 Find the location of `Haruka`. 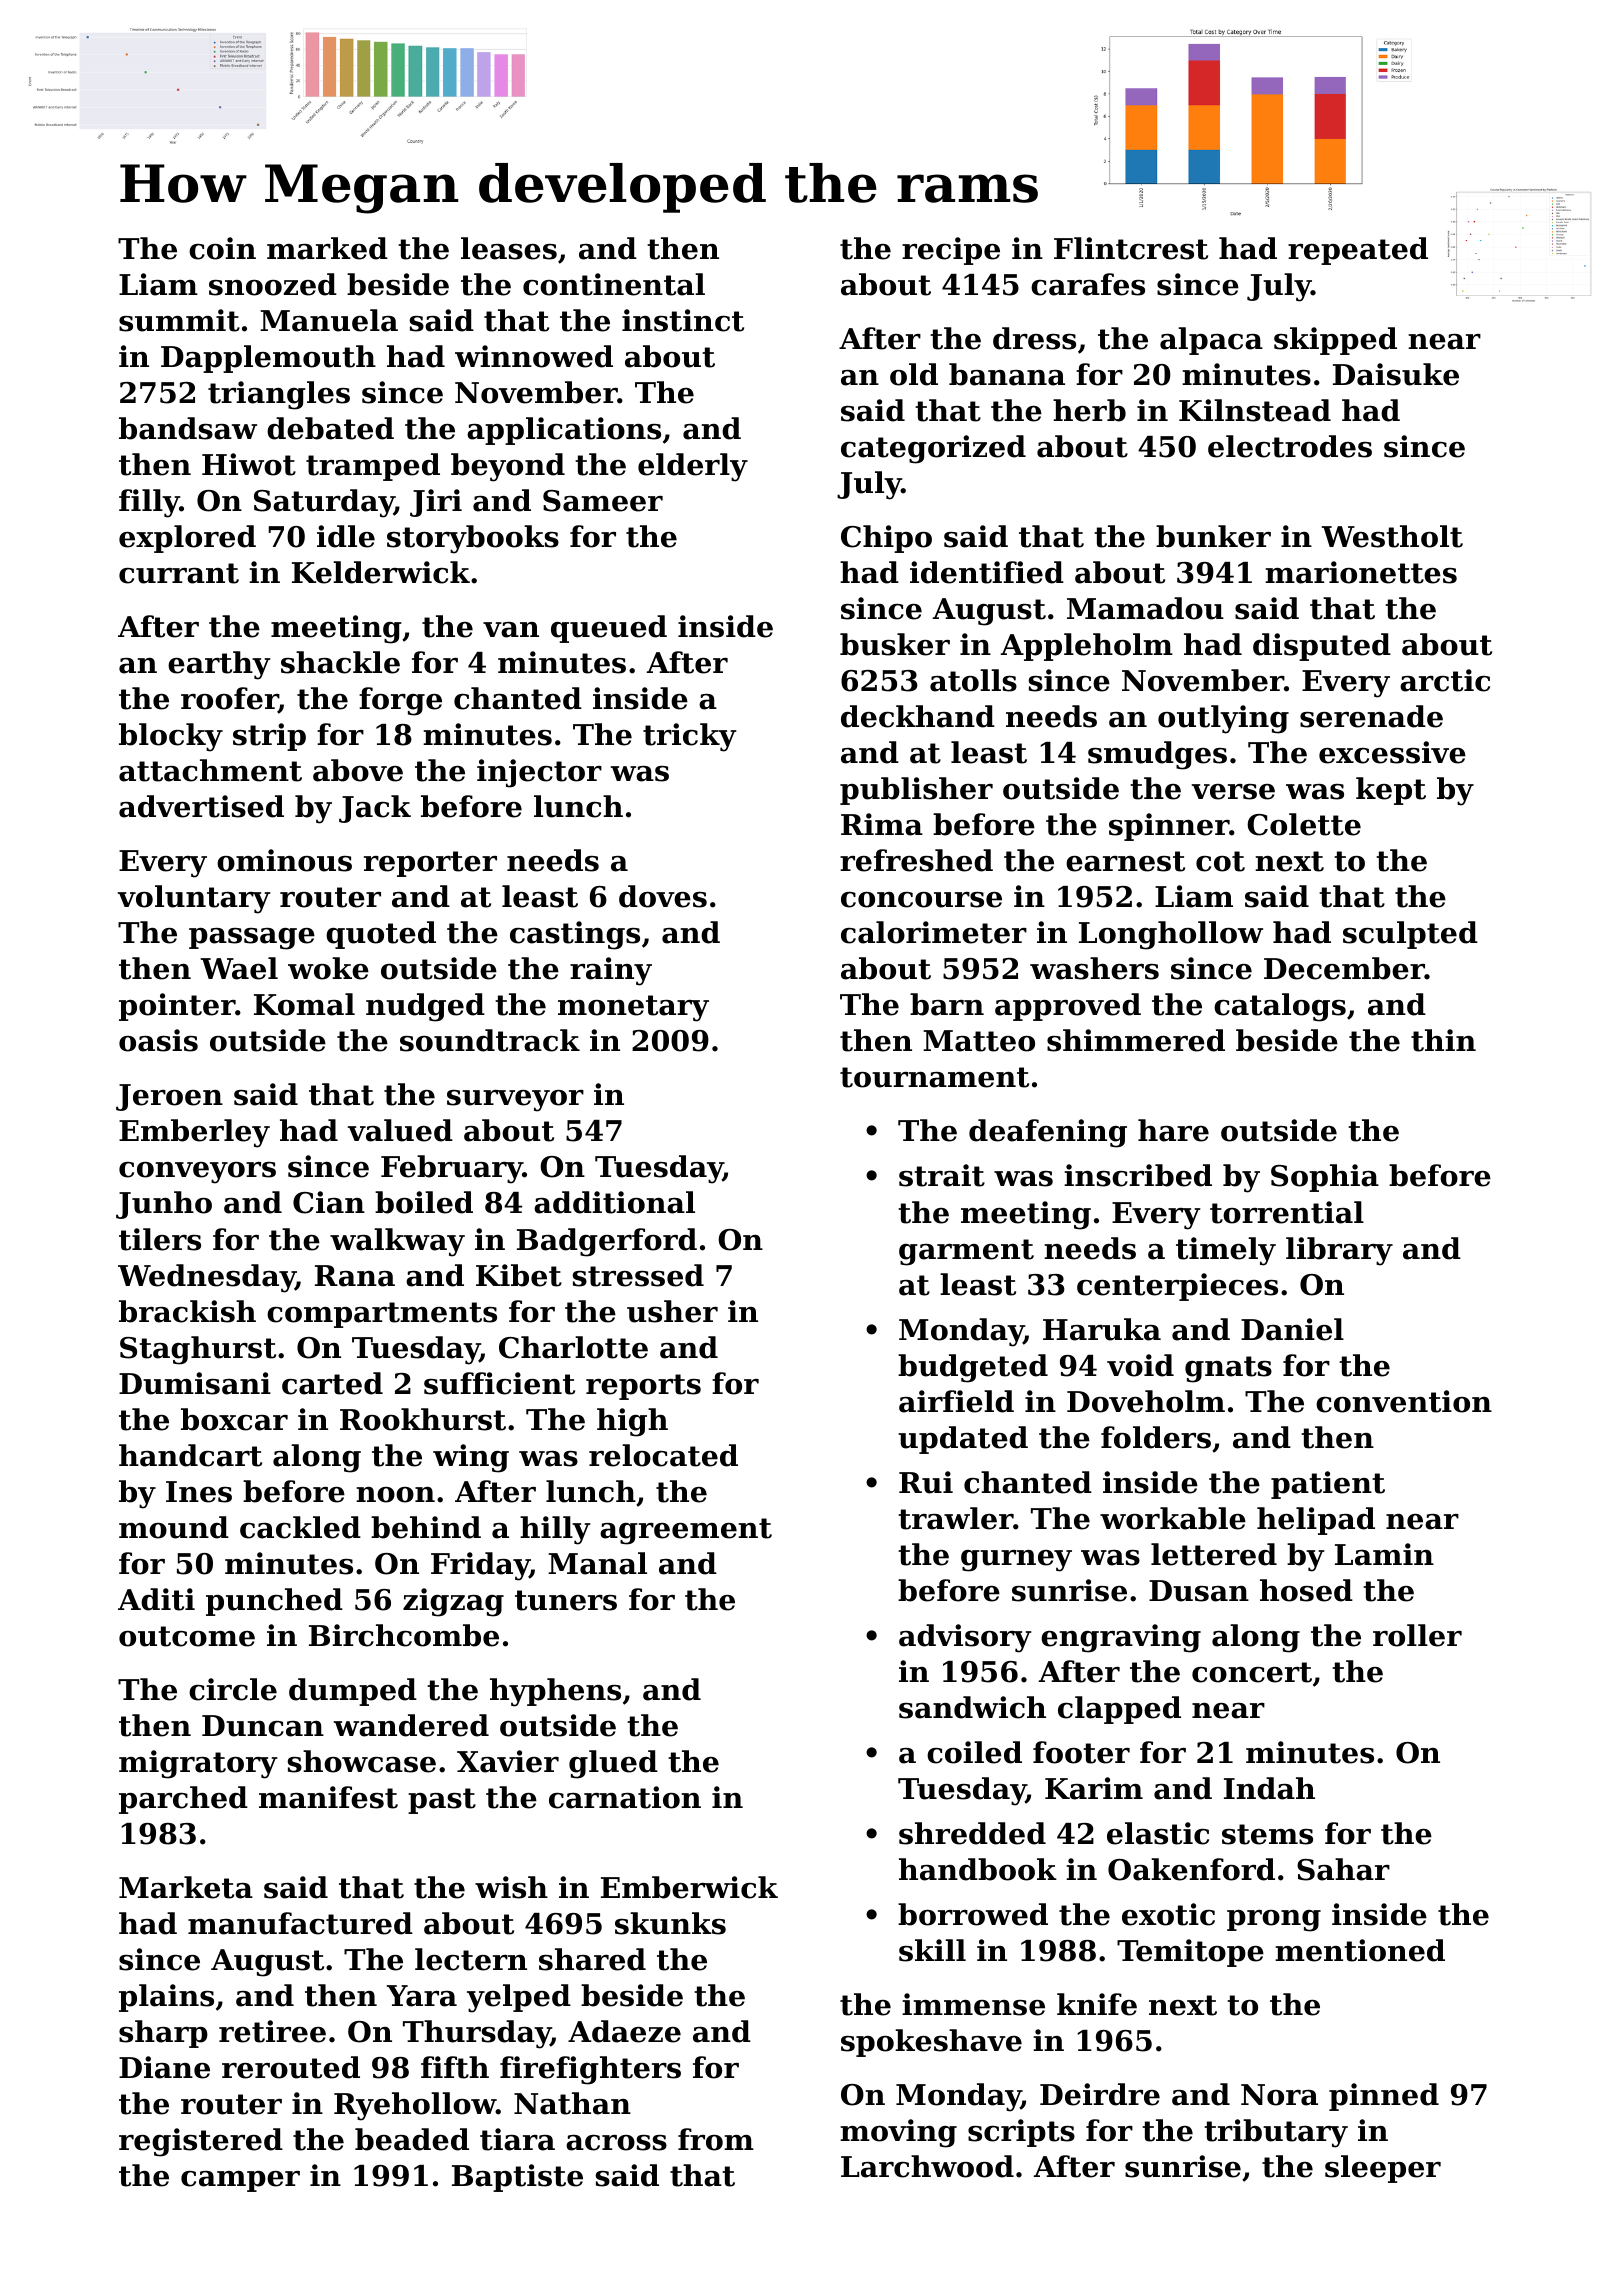

Haruka is located at coordinates (1102, 1329).
